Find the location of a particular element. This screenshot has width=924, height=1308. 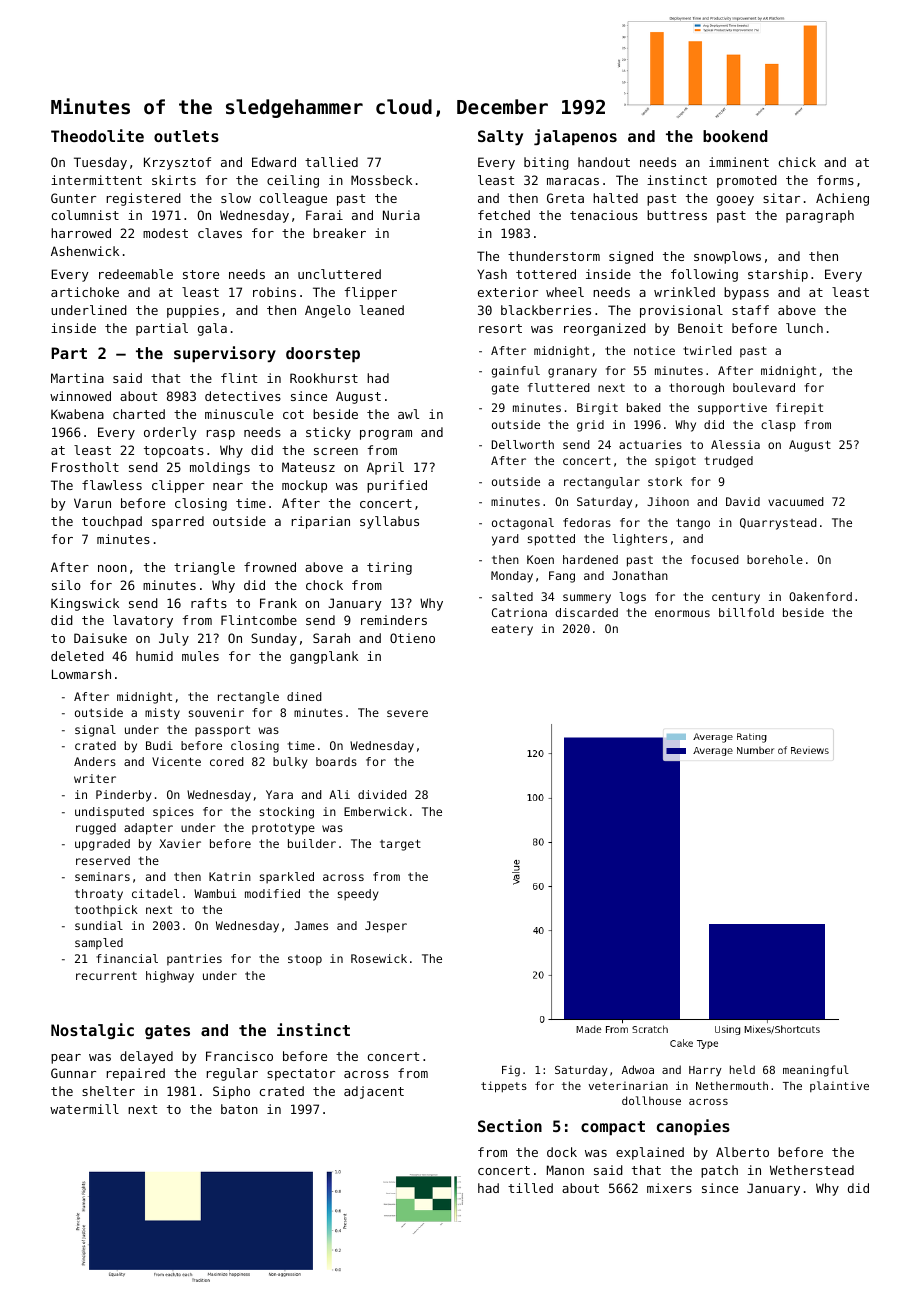

billfold is located at coordinates (746, 612).
